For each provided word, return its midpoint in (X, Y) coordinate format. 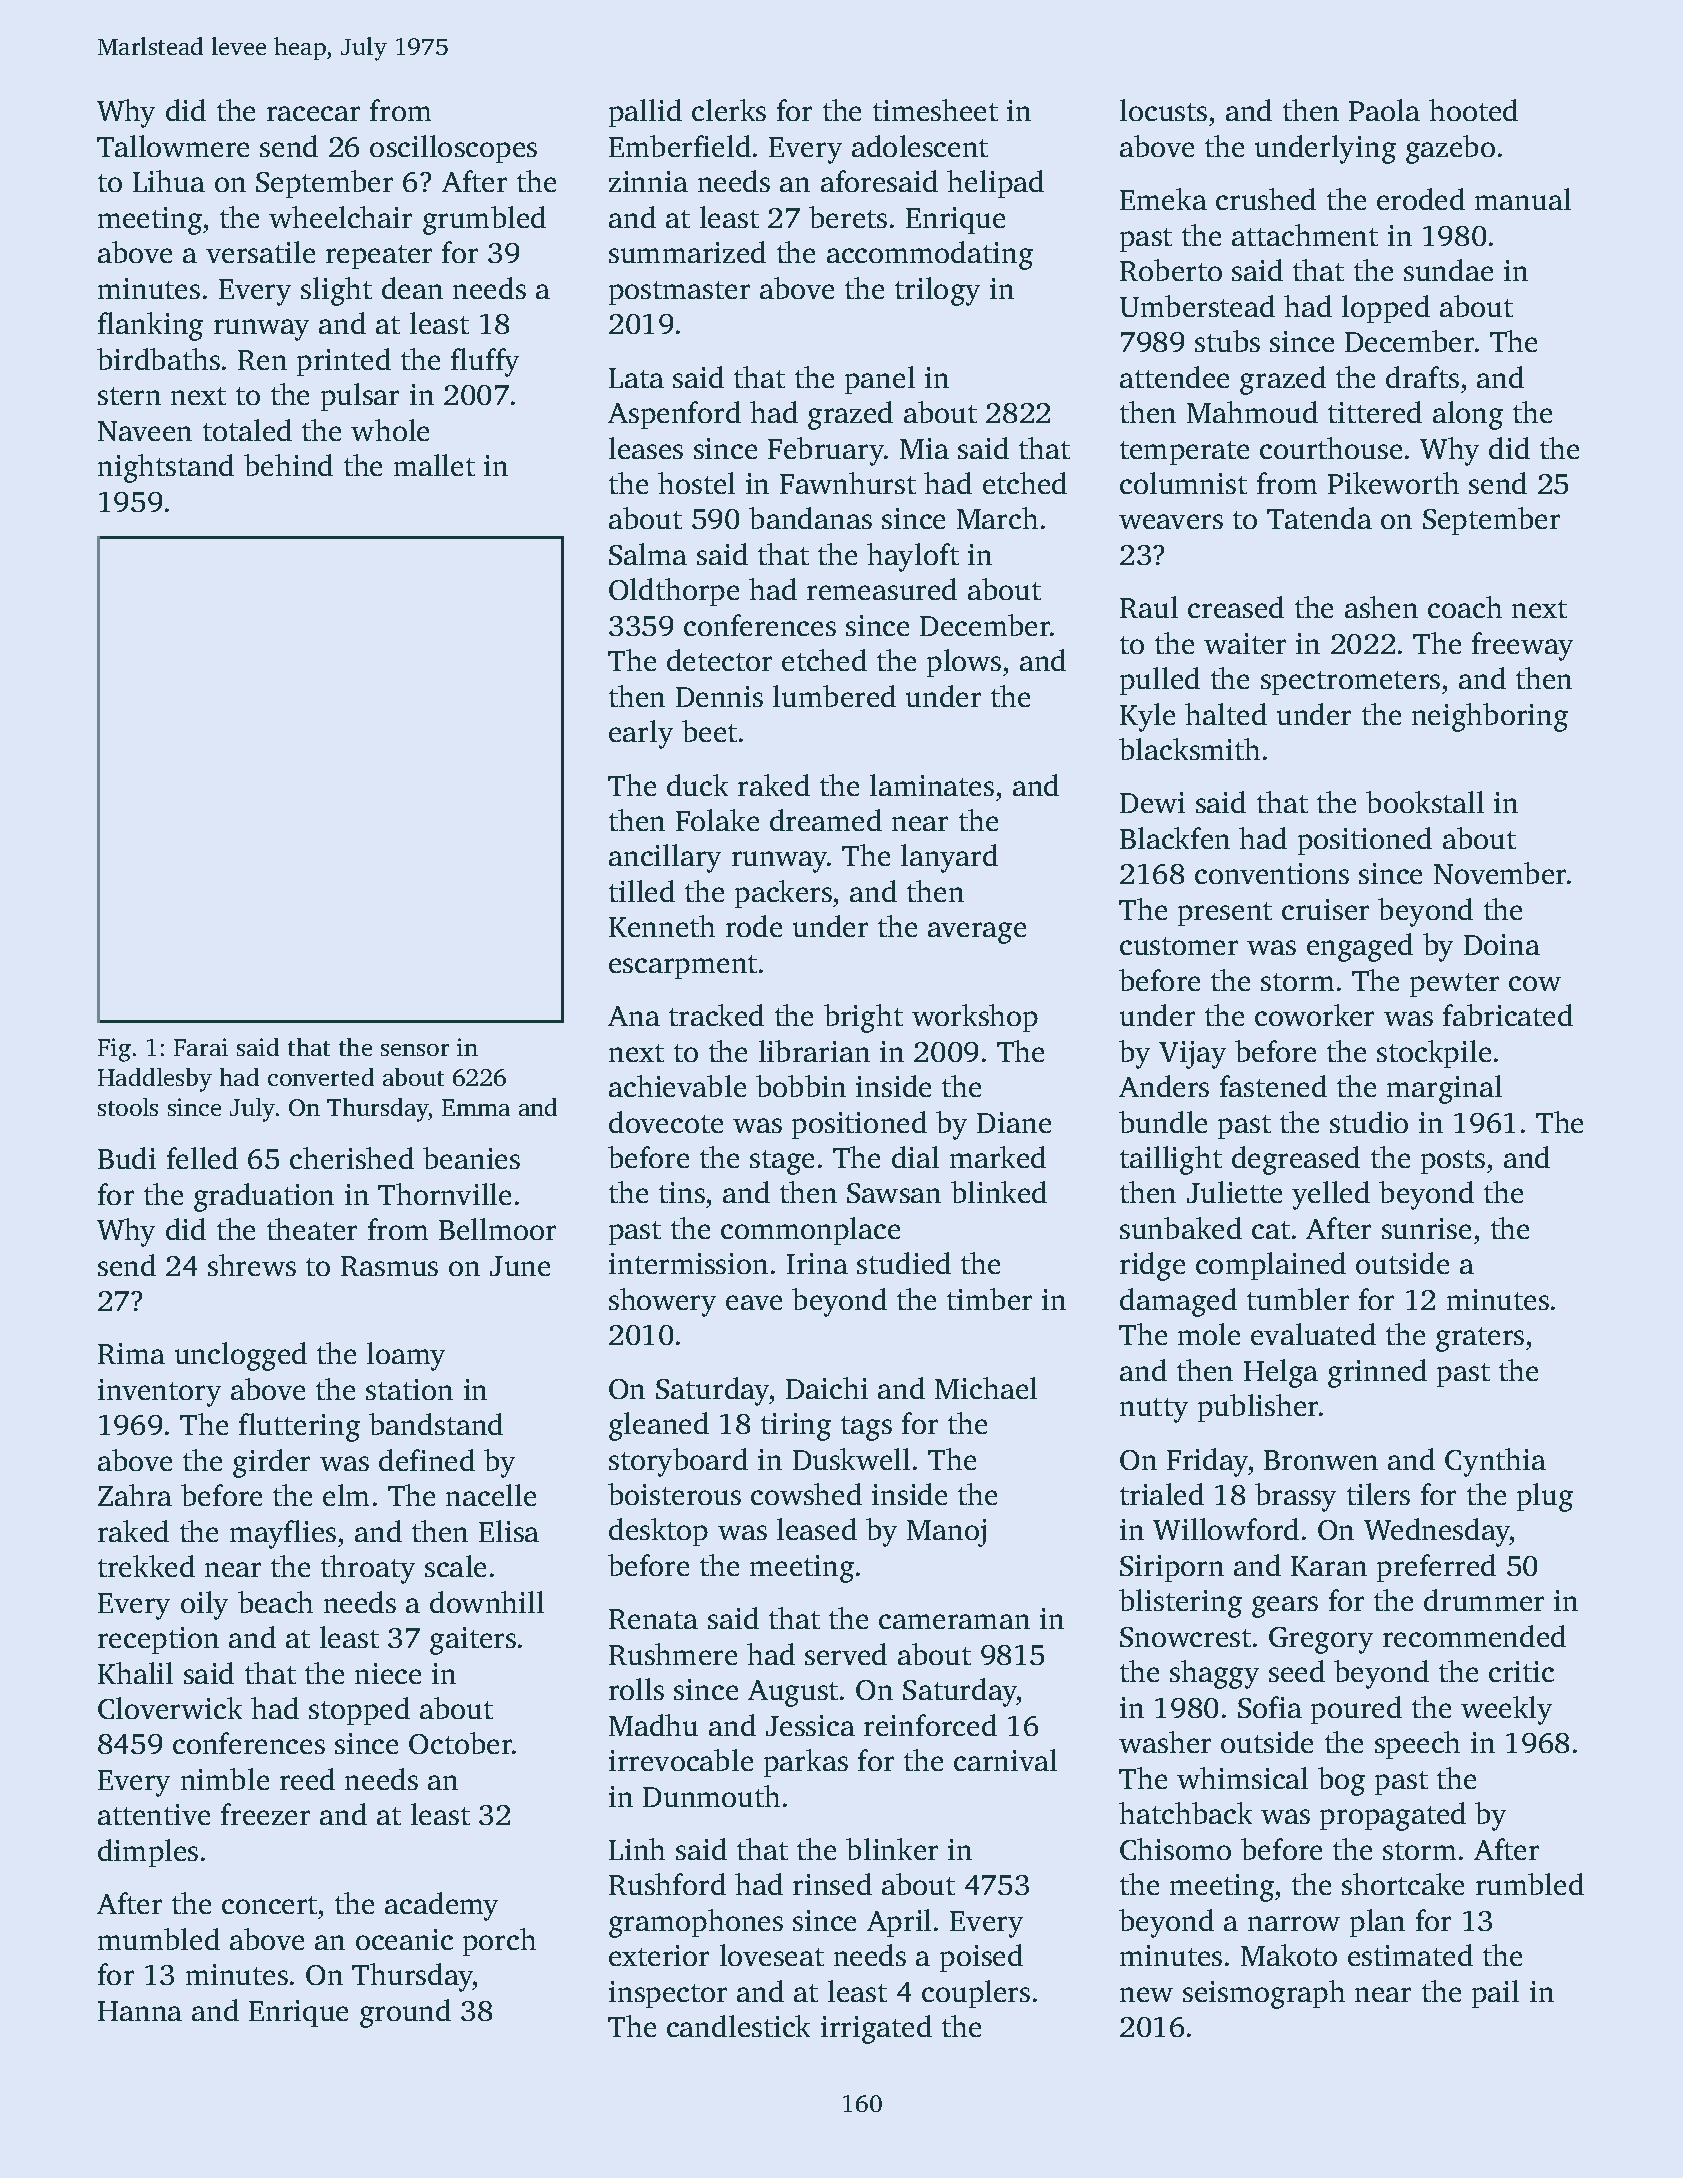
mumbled (159, 1939)
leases (646, 448)
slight (336, 291)
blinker (892, 1849)
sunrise (1426, 1228)
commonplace (810, 1231)
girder (271, 1463)
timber (989, 1299)
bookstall (1425, 802)
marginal (1444, 1089)
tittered (1375, 412)
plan (1377, 1923)
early (641, 734)
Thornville (444, 1194)
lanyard (949, 858)
